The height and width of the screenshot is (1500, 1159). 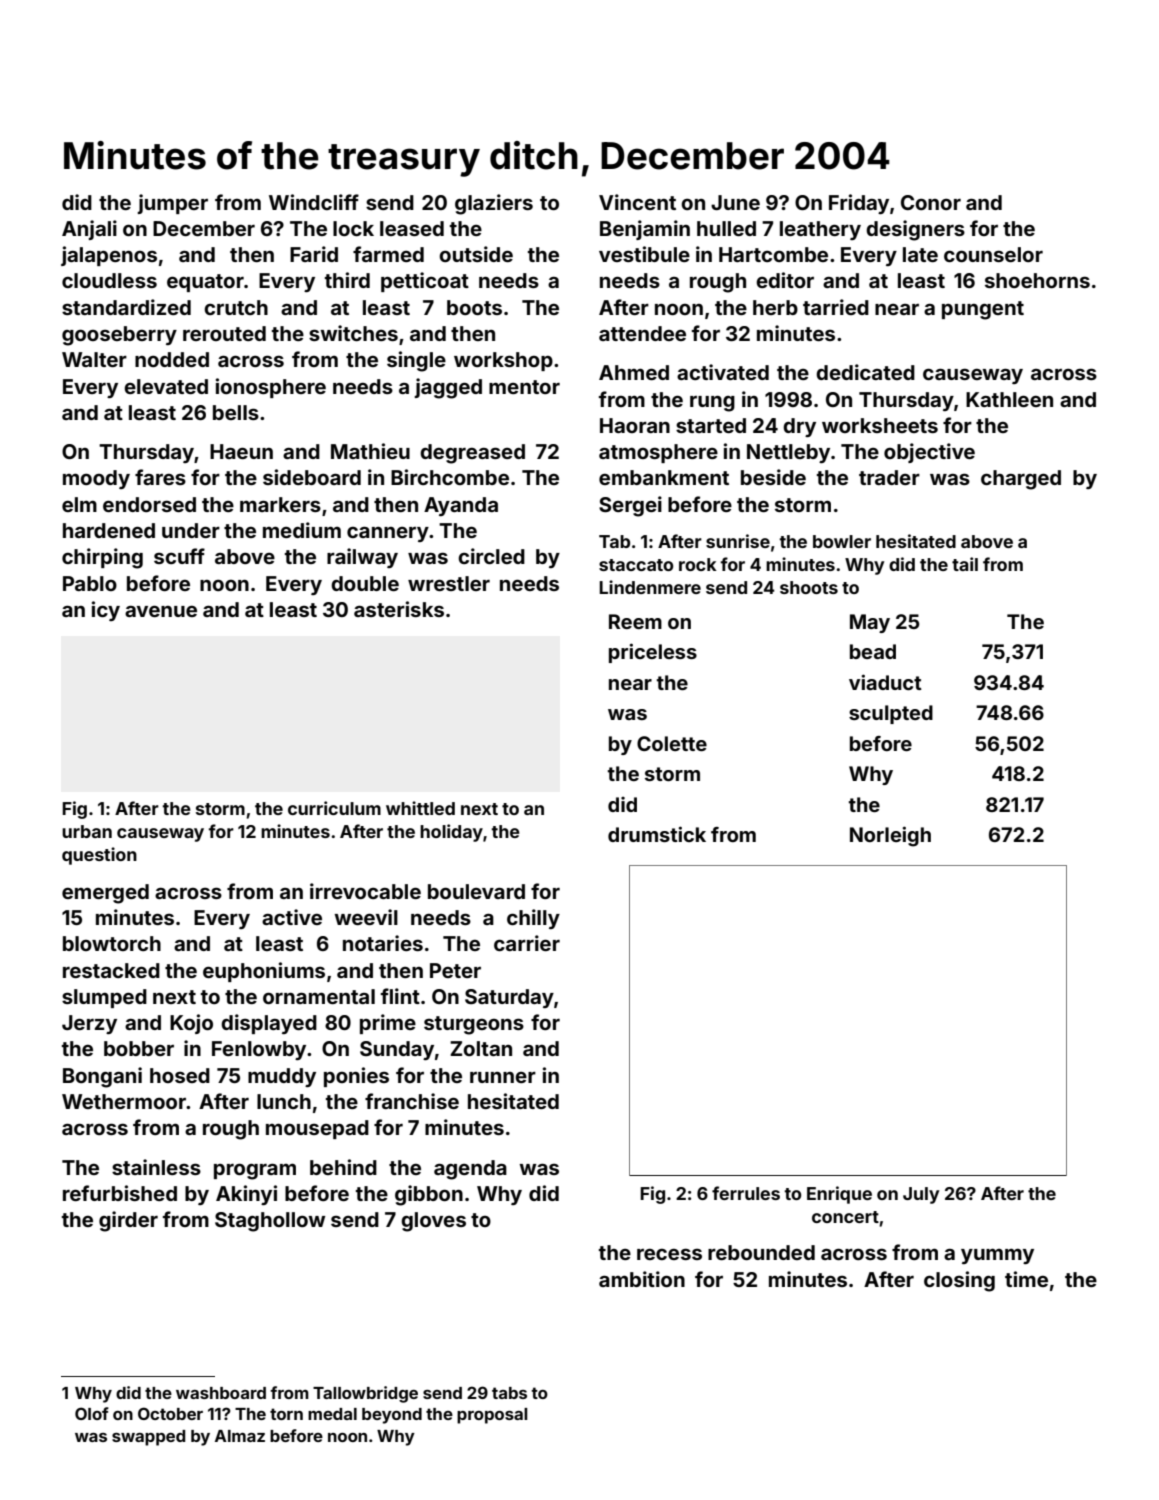 What do you see at coordinates (172, 204) in the screenshot?
I see `jumper` at bounding box center [172, 204].
